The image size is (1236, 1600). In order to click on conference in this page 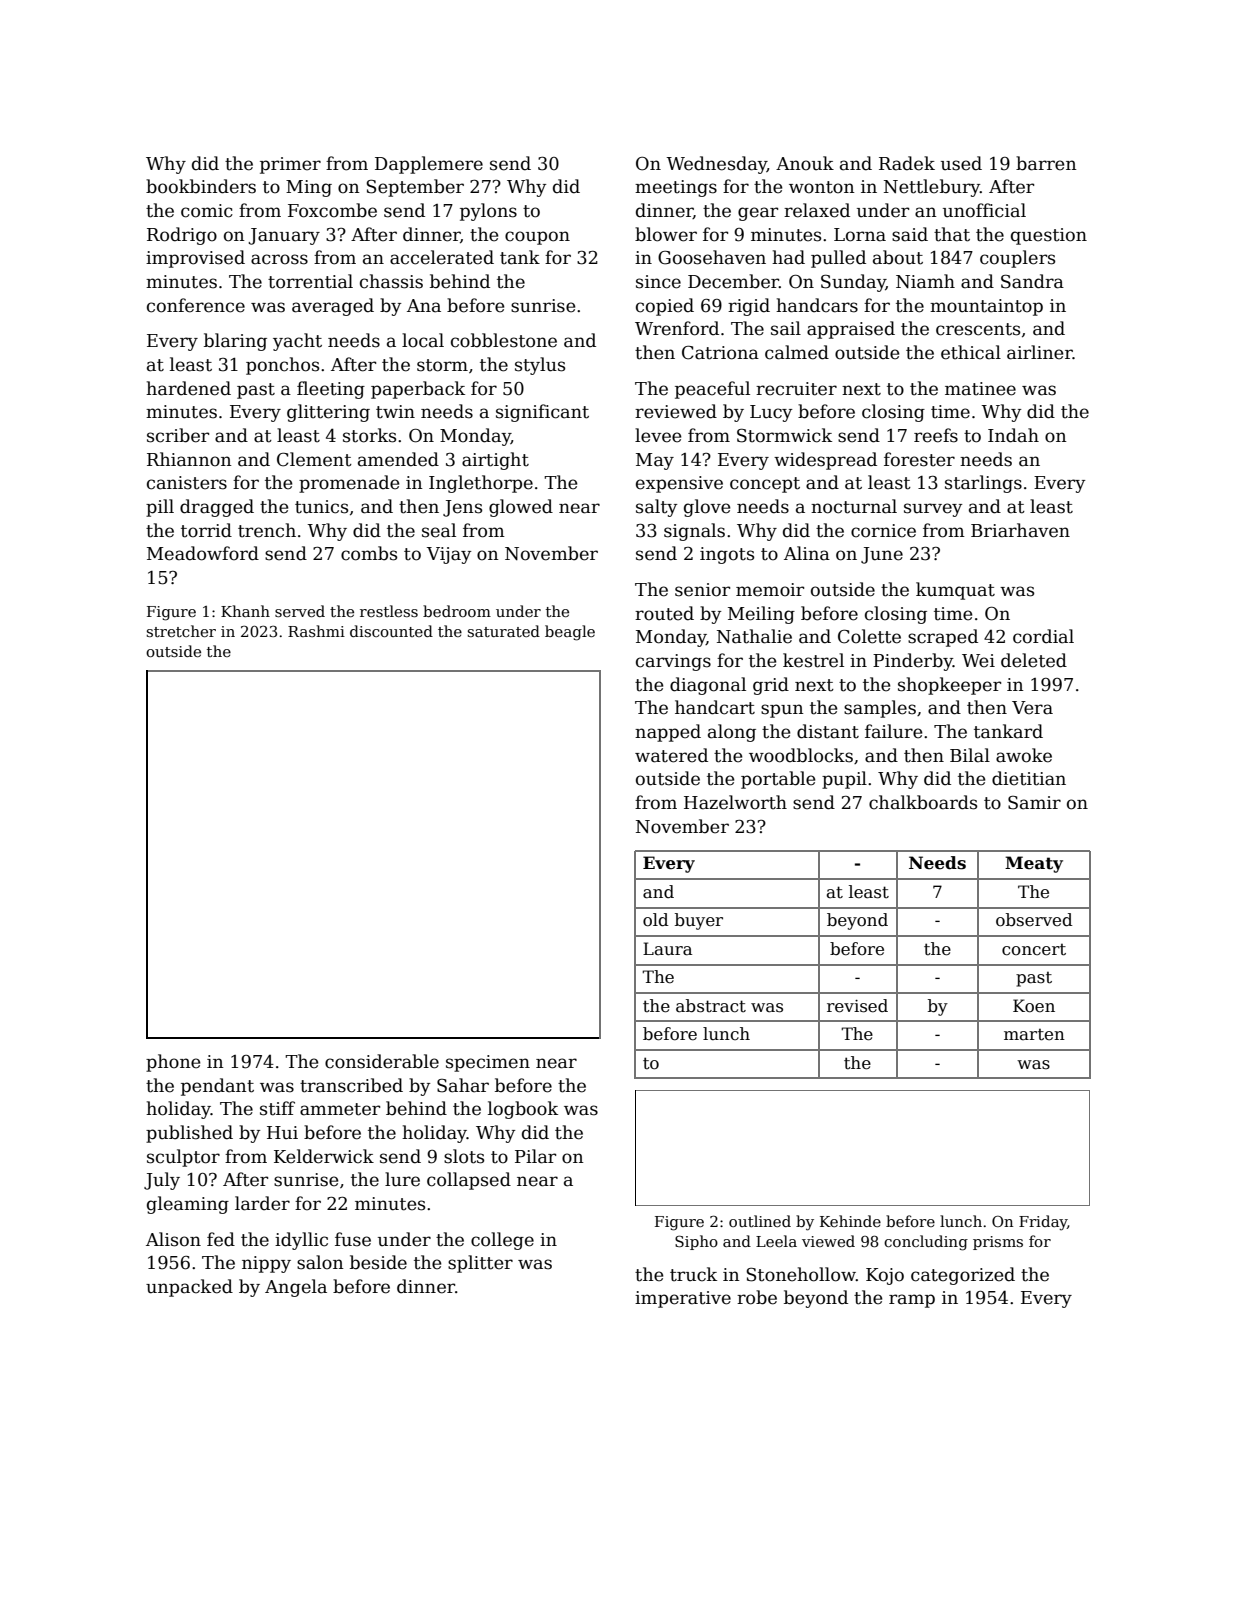, I will do `click(196, 305)`.
